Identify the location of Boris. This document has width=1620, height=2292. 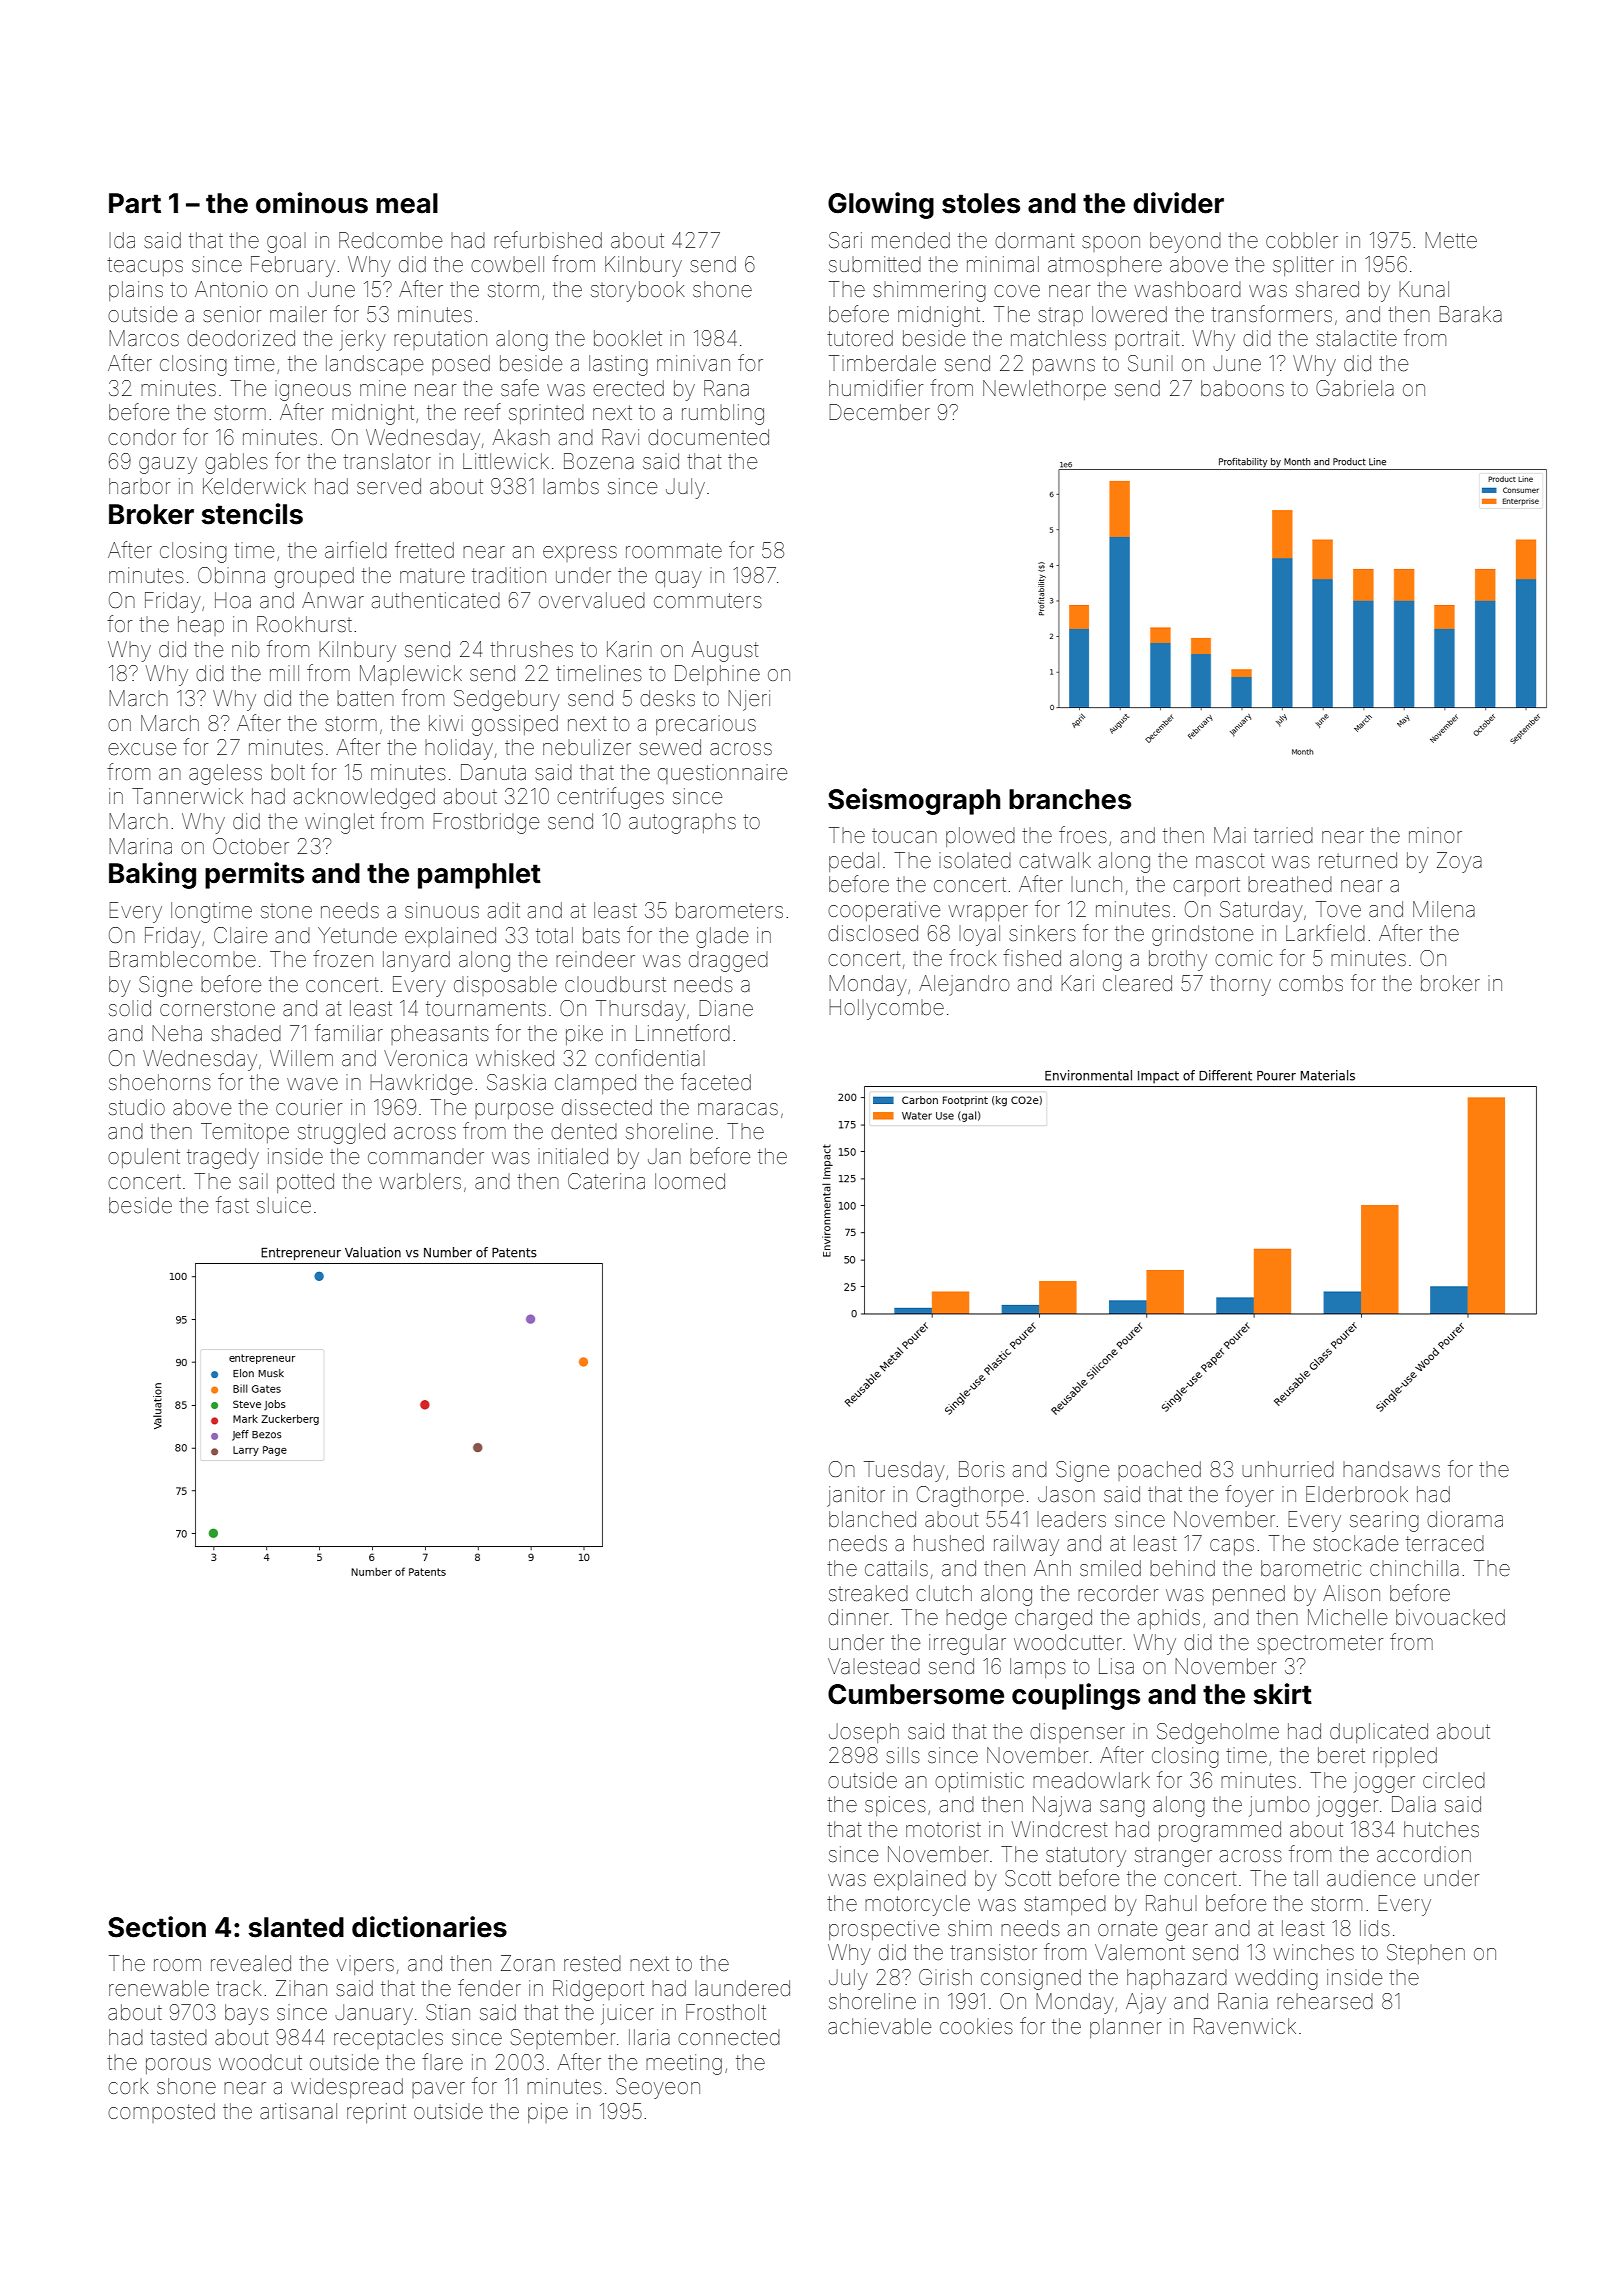
(982, 1469).
